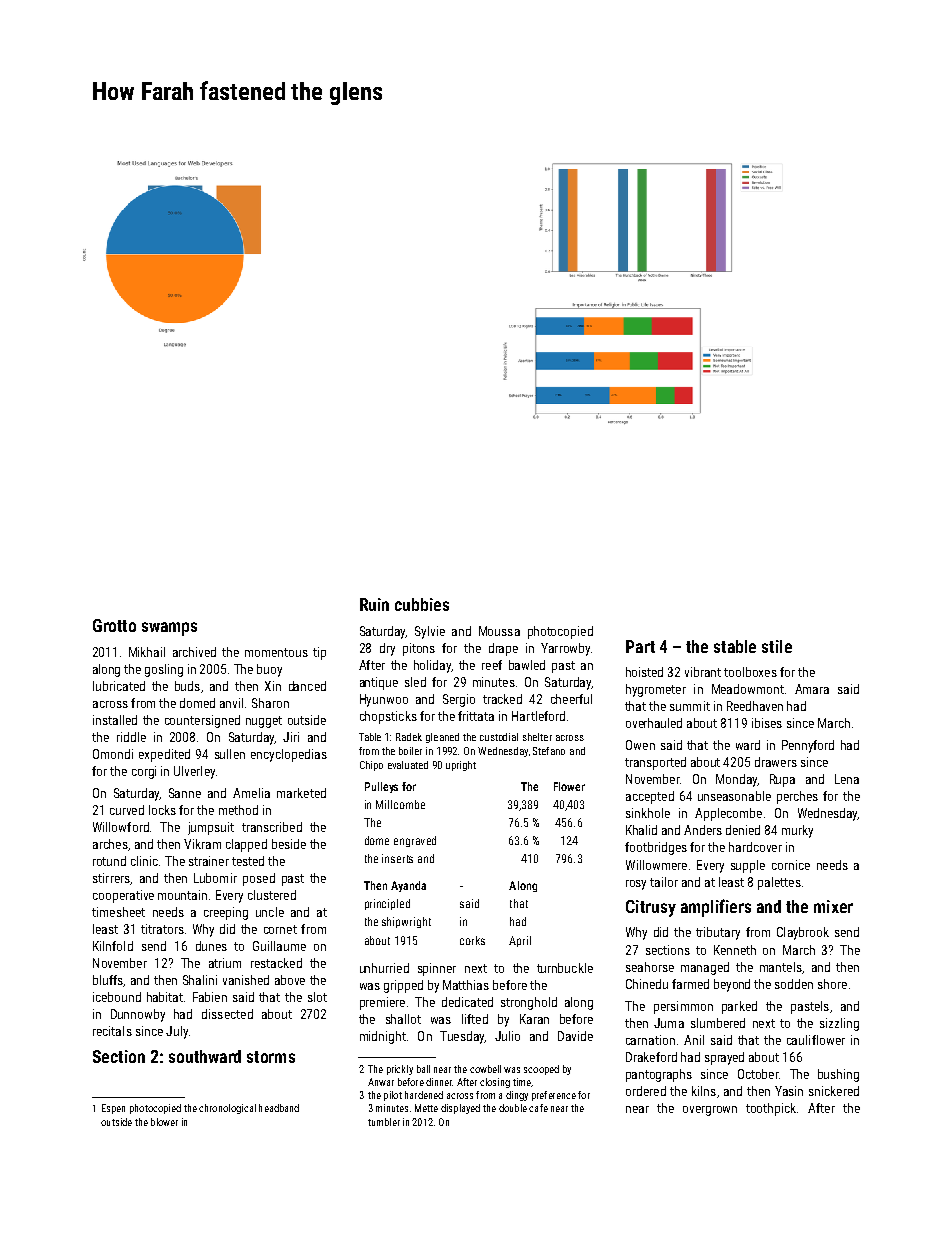 The height and width of the image is (1233, 952). Describe the element at coordinates (384, 1122) in the image. I see `tumbler` at that location.
